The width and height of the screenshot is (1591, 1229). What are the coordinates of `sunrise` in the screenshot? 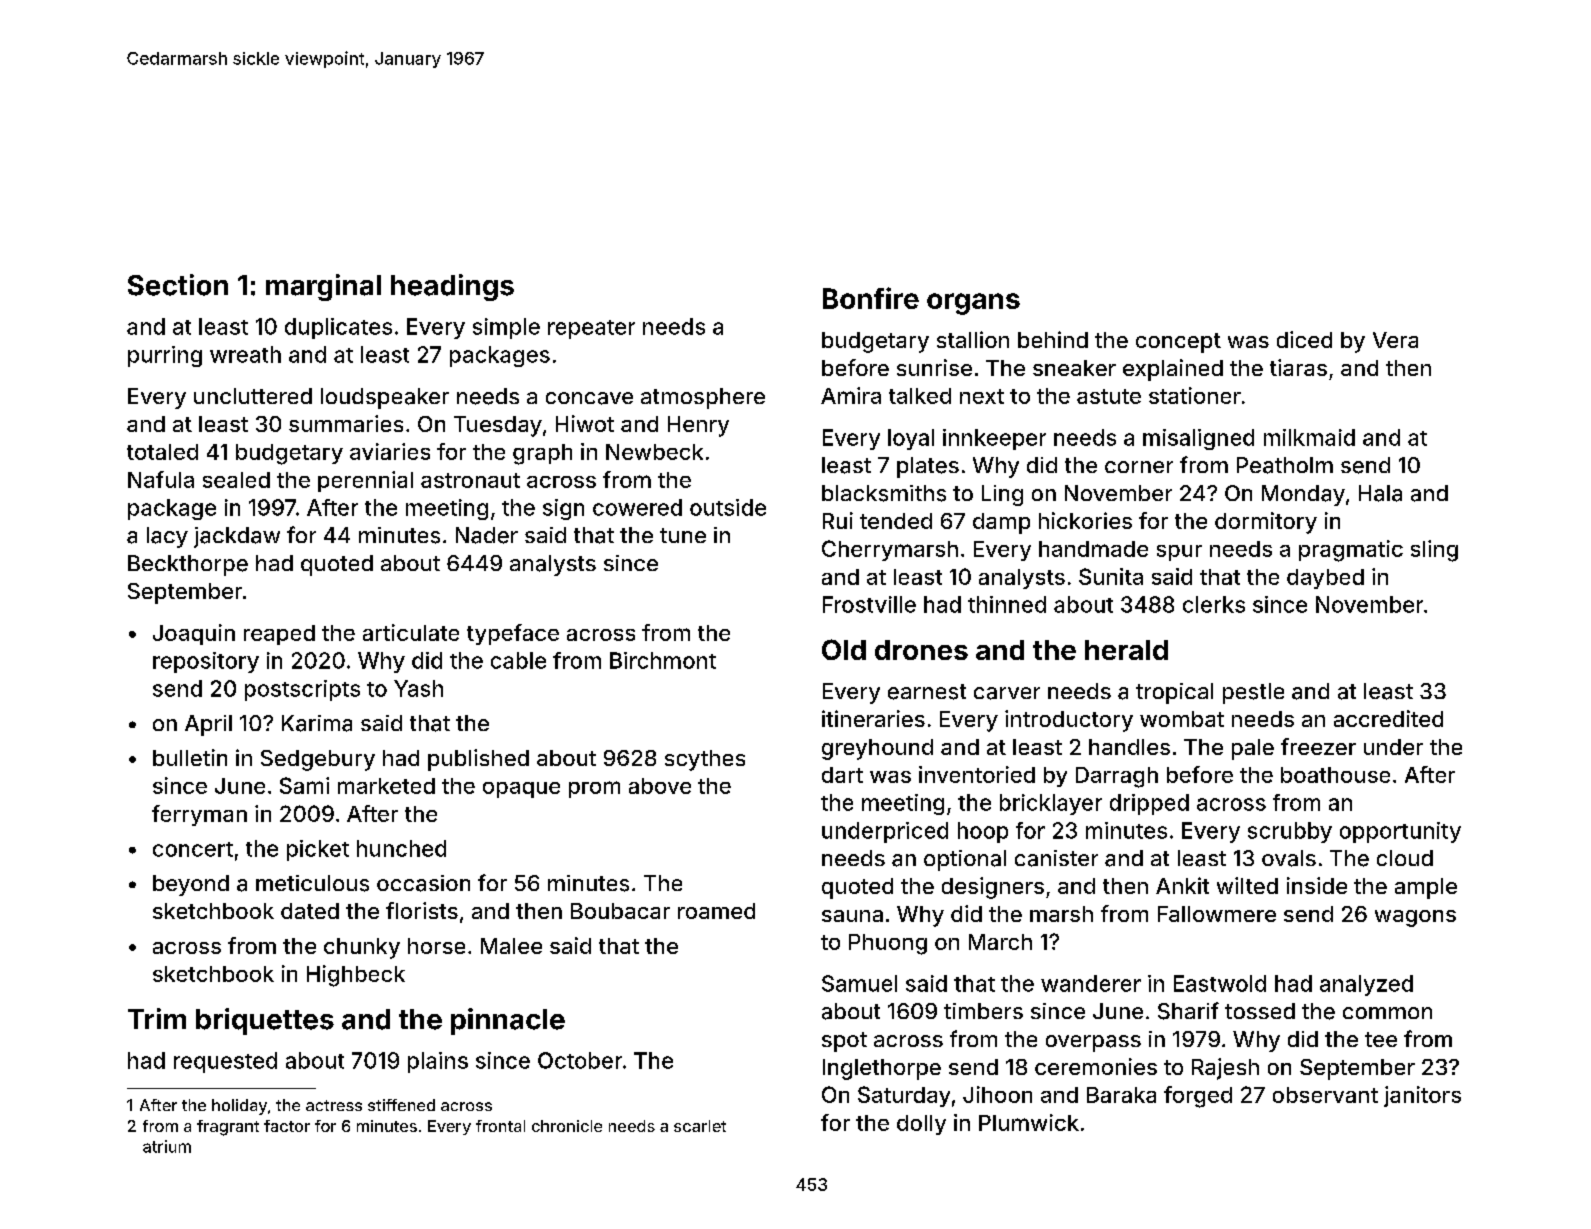 It's located at (934, 367).
